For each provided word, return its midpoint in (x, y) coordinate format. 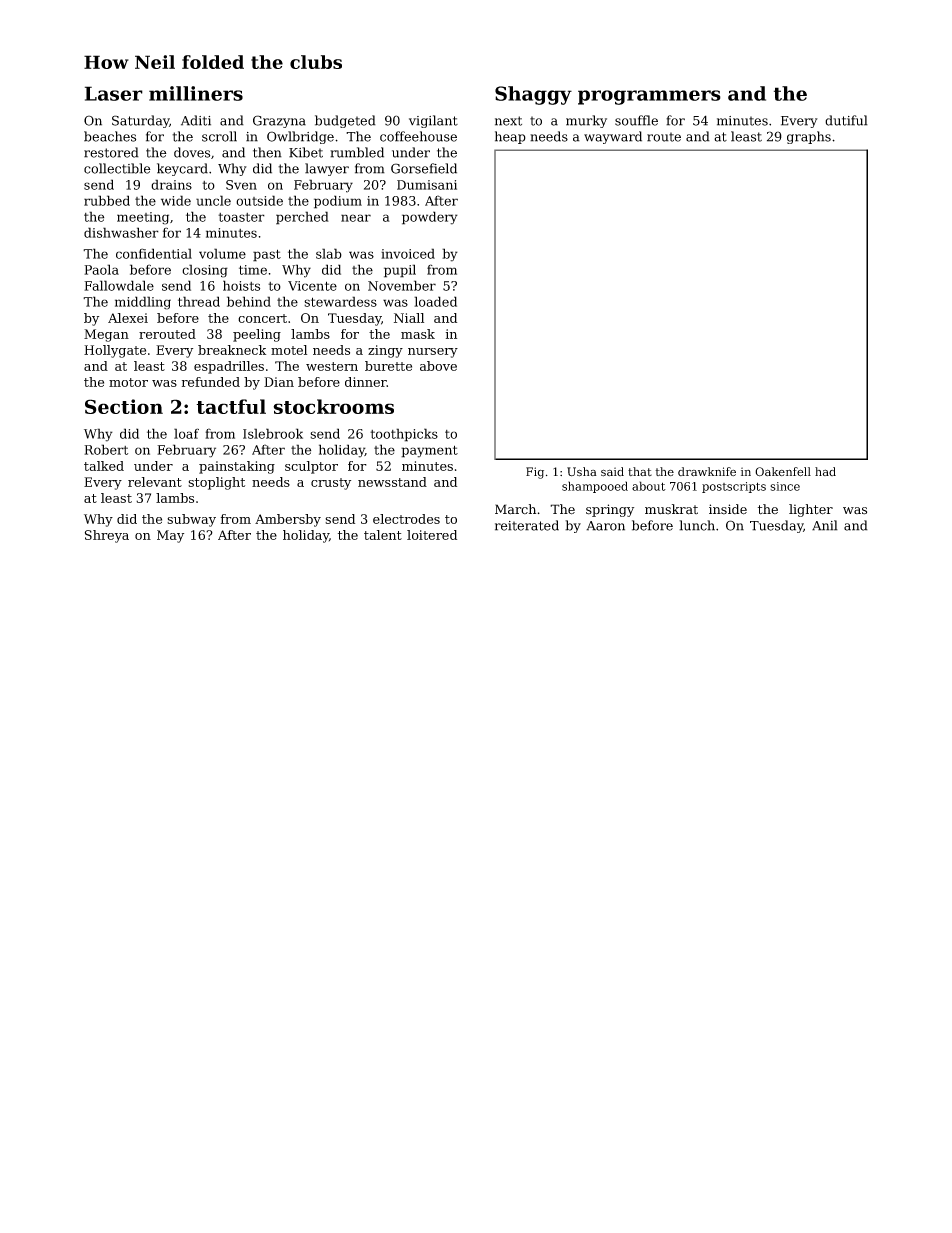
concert (262, 318)
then (267, 152)
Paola (101, 269)
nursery (433, 353)
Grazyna (279, 121)
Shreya (107, 536)
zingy (385, 351)
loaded (435, 301)
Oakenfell (783, 472)
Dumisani (427, 185)
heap (510, 137)
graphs (809, 137)
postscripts (734, 487)
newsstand (392, 482)
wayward (613, 137)
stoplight (216, 483)
